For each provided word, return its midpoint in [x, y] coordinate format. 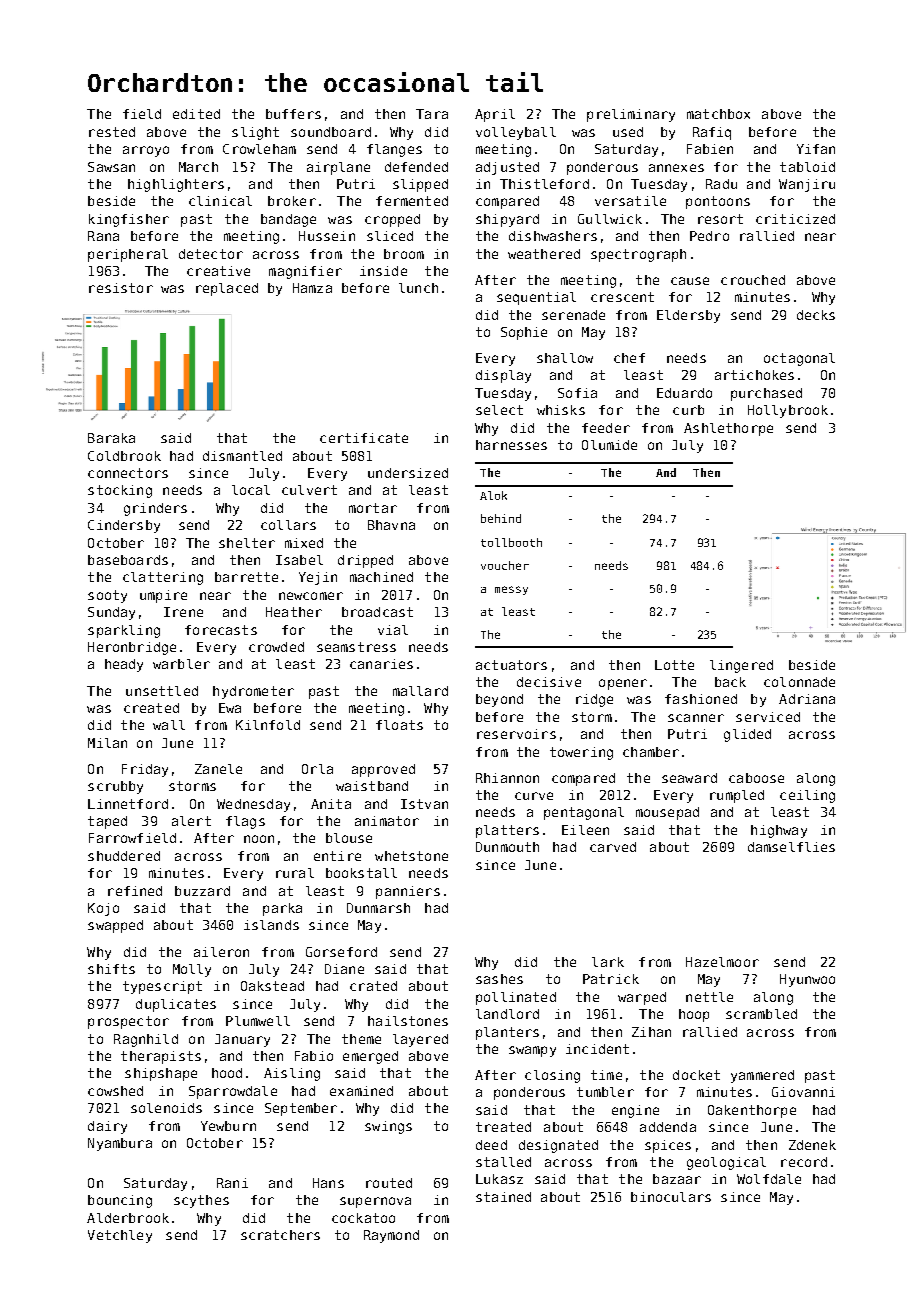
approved [383, 770]
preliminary [631, 115]
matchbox [718, 114]
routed [389, 1183]
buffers [293, 114]
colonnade [799, 682]
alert [191, 821]
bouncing [120, 1201]
